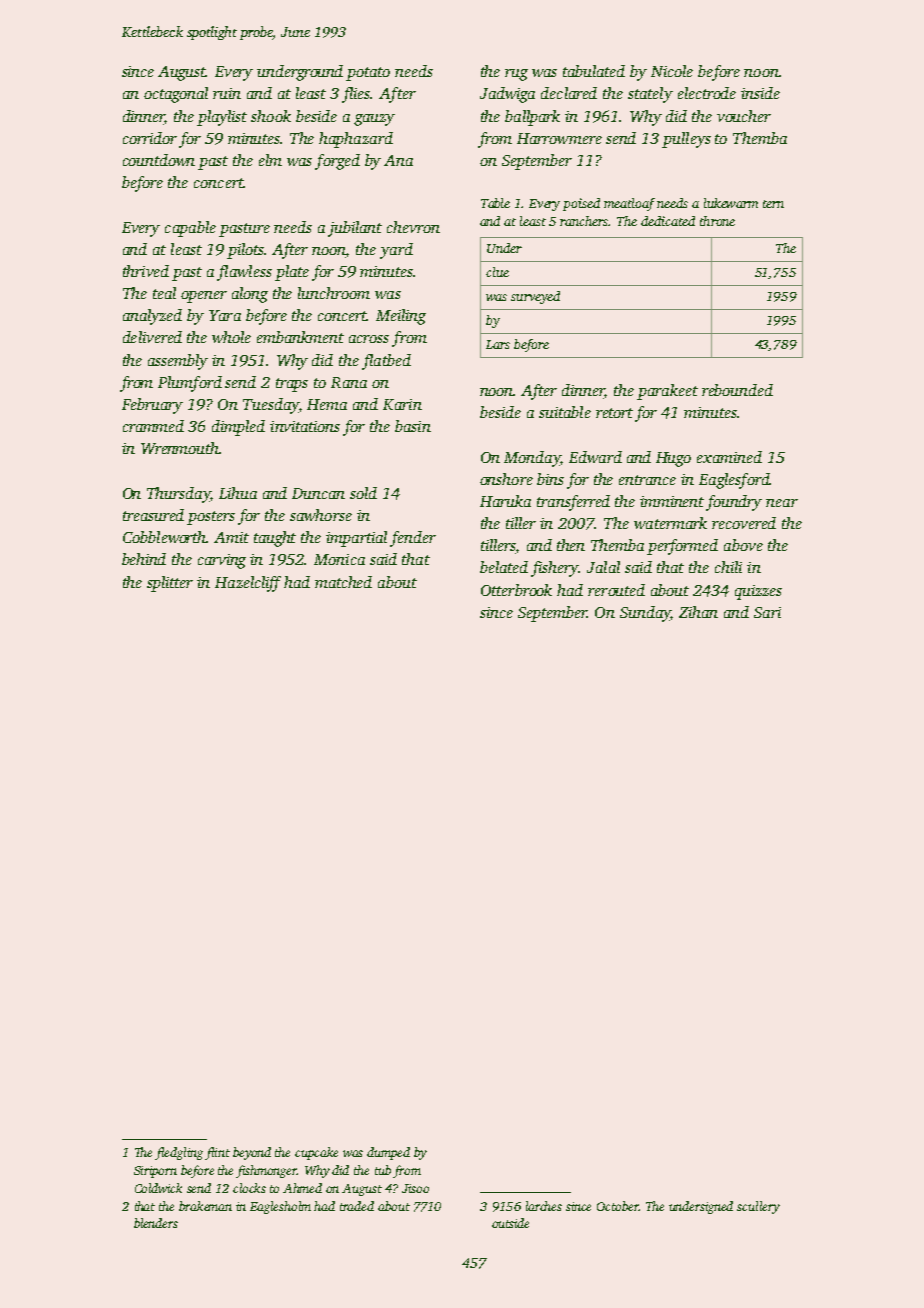 This page has width=924, height=1308. I want to click on flint, so click(217, 1153).
